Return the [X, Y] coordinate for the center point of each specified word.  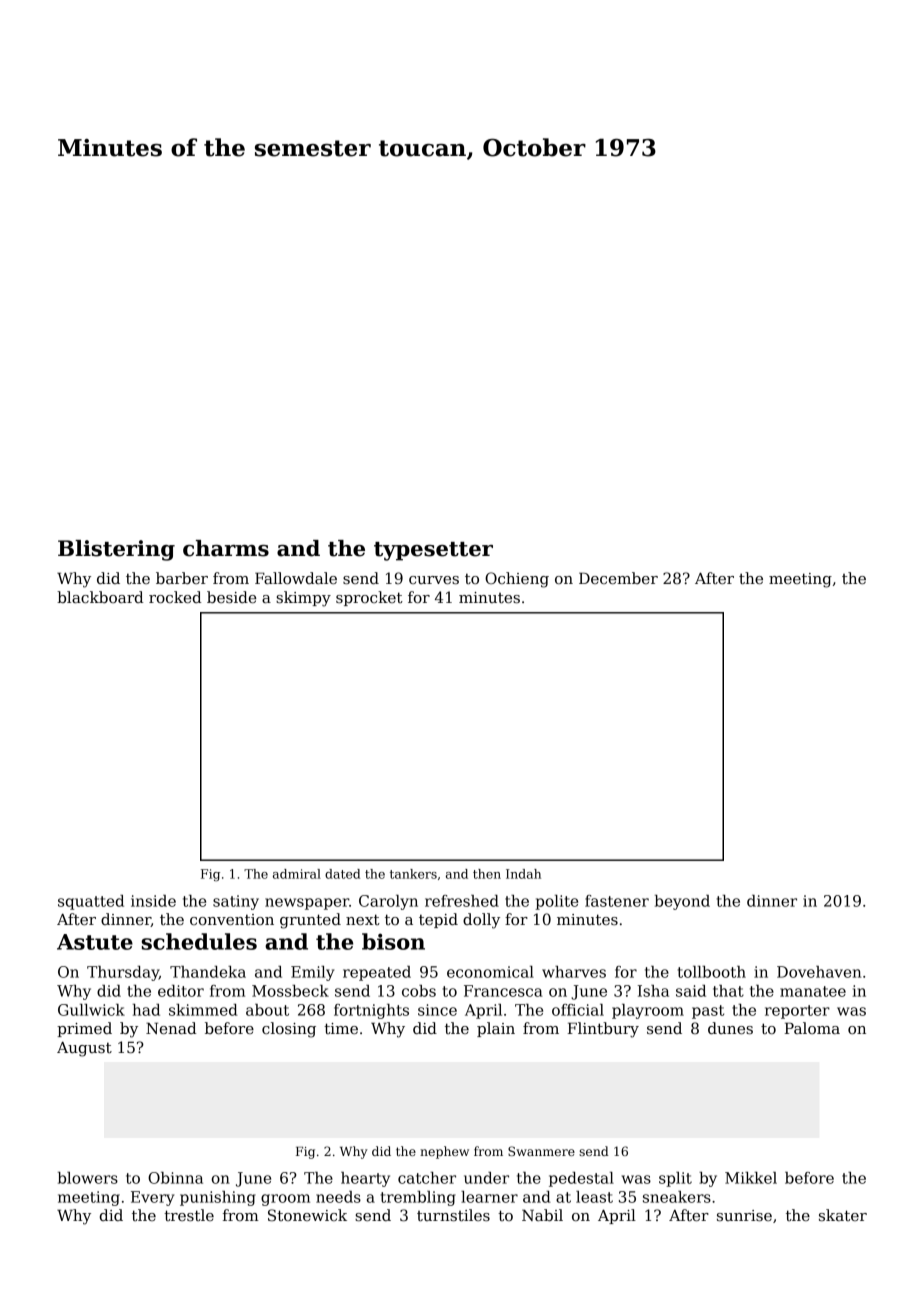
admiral [297, 874]
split [675, 1179]
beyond [682, 902]
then [487, 874]
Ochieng [517, 580]
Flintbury [603, 1030]
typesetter [433, 551]
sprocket [369, 598]
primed [84, 1029]
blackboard [100, 597]
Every [152, 1198]
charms [226, 548]
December [618, 578]
